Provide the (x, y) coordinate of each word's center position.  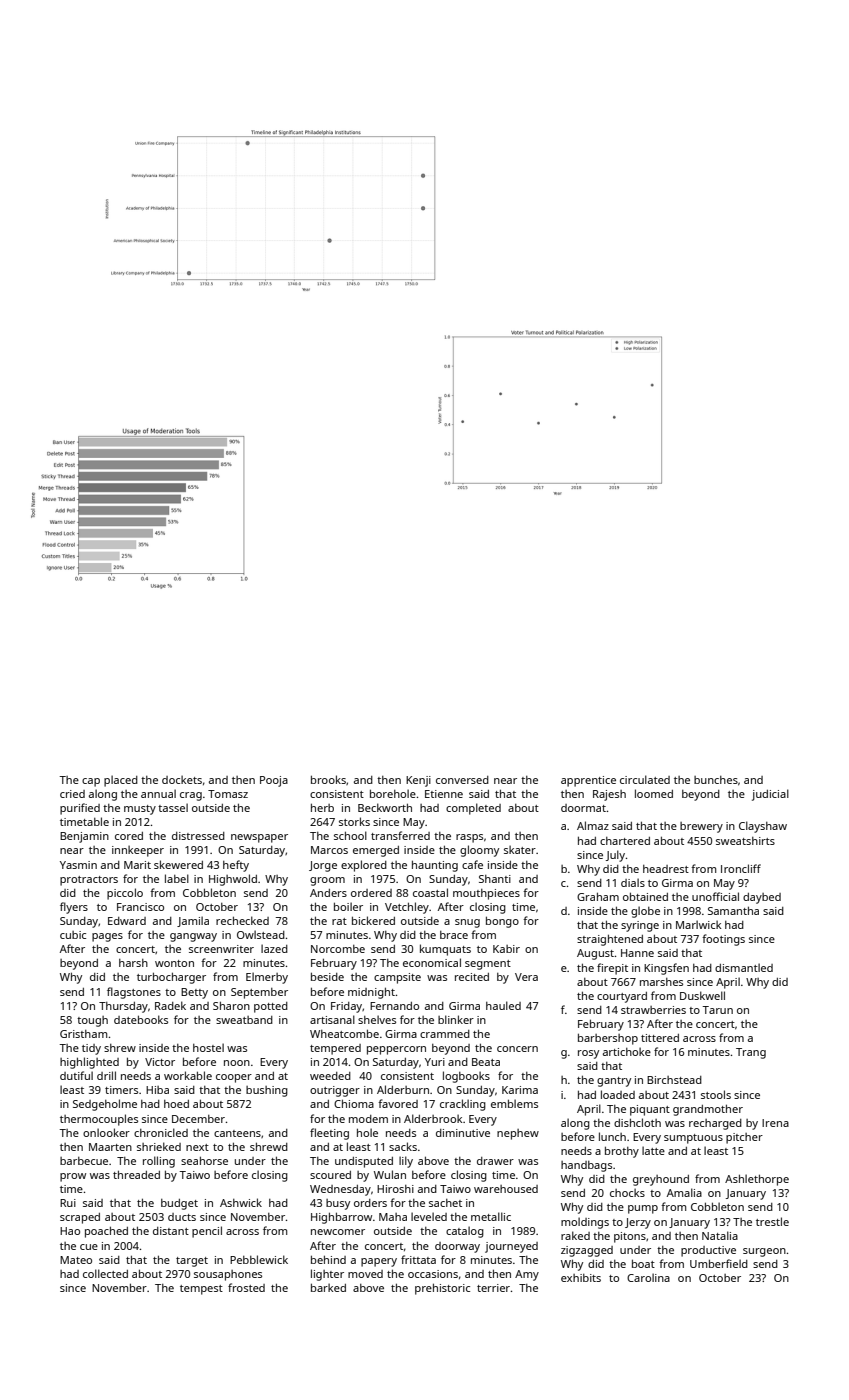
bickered (373, 920)
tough (92, 1021)
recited (472, 977)
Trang (751, 1053)
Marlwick (698, 924)
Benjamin (84, 837)
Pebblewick (259, 1259)
